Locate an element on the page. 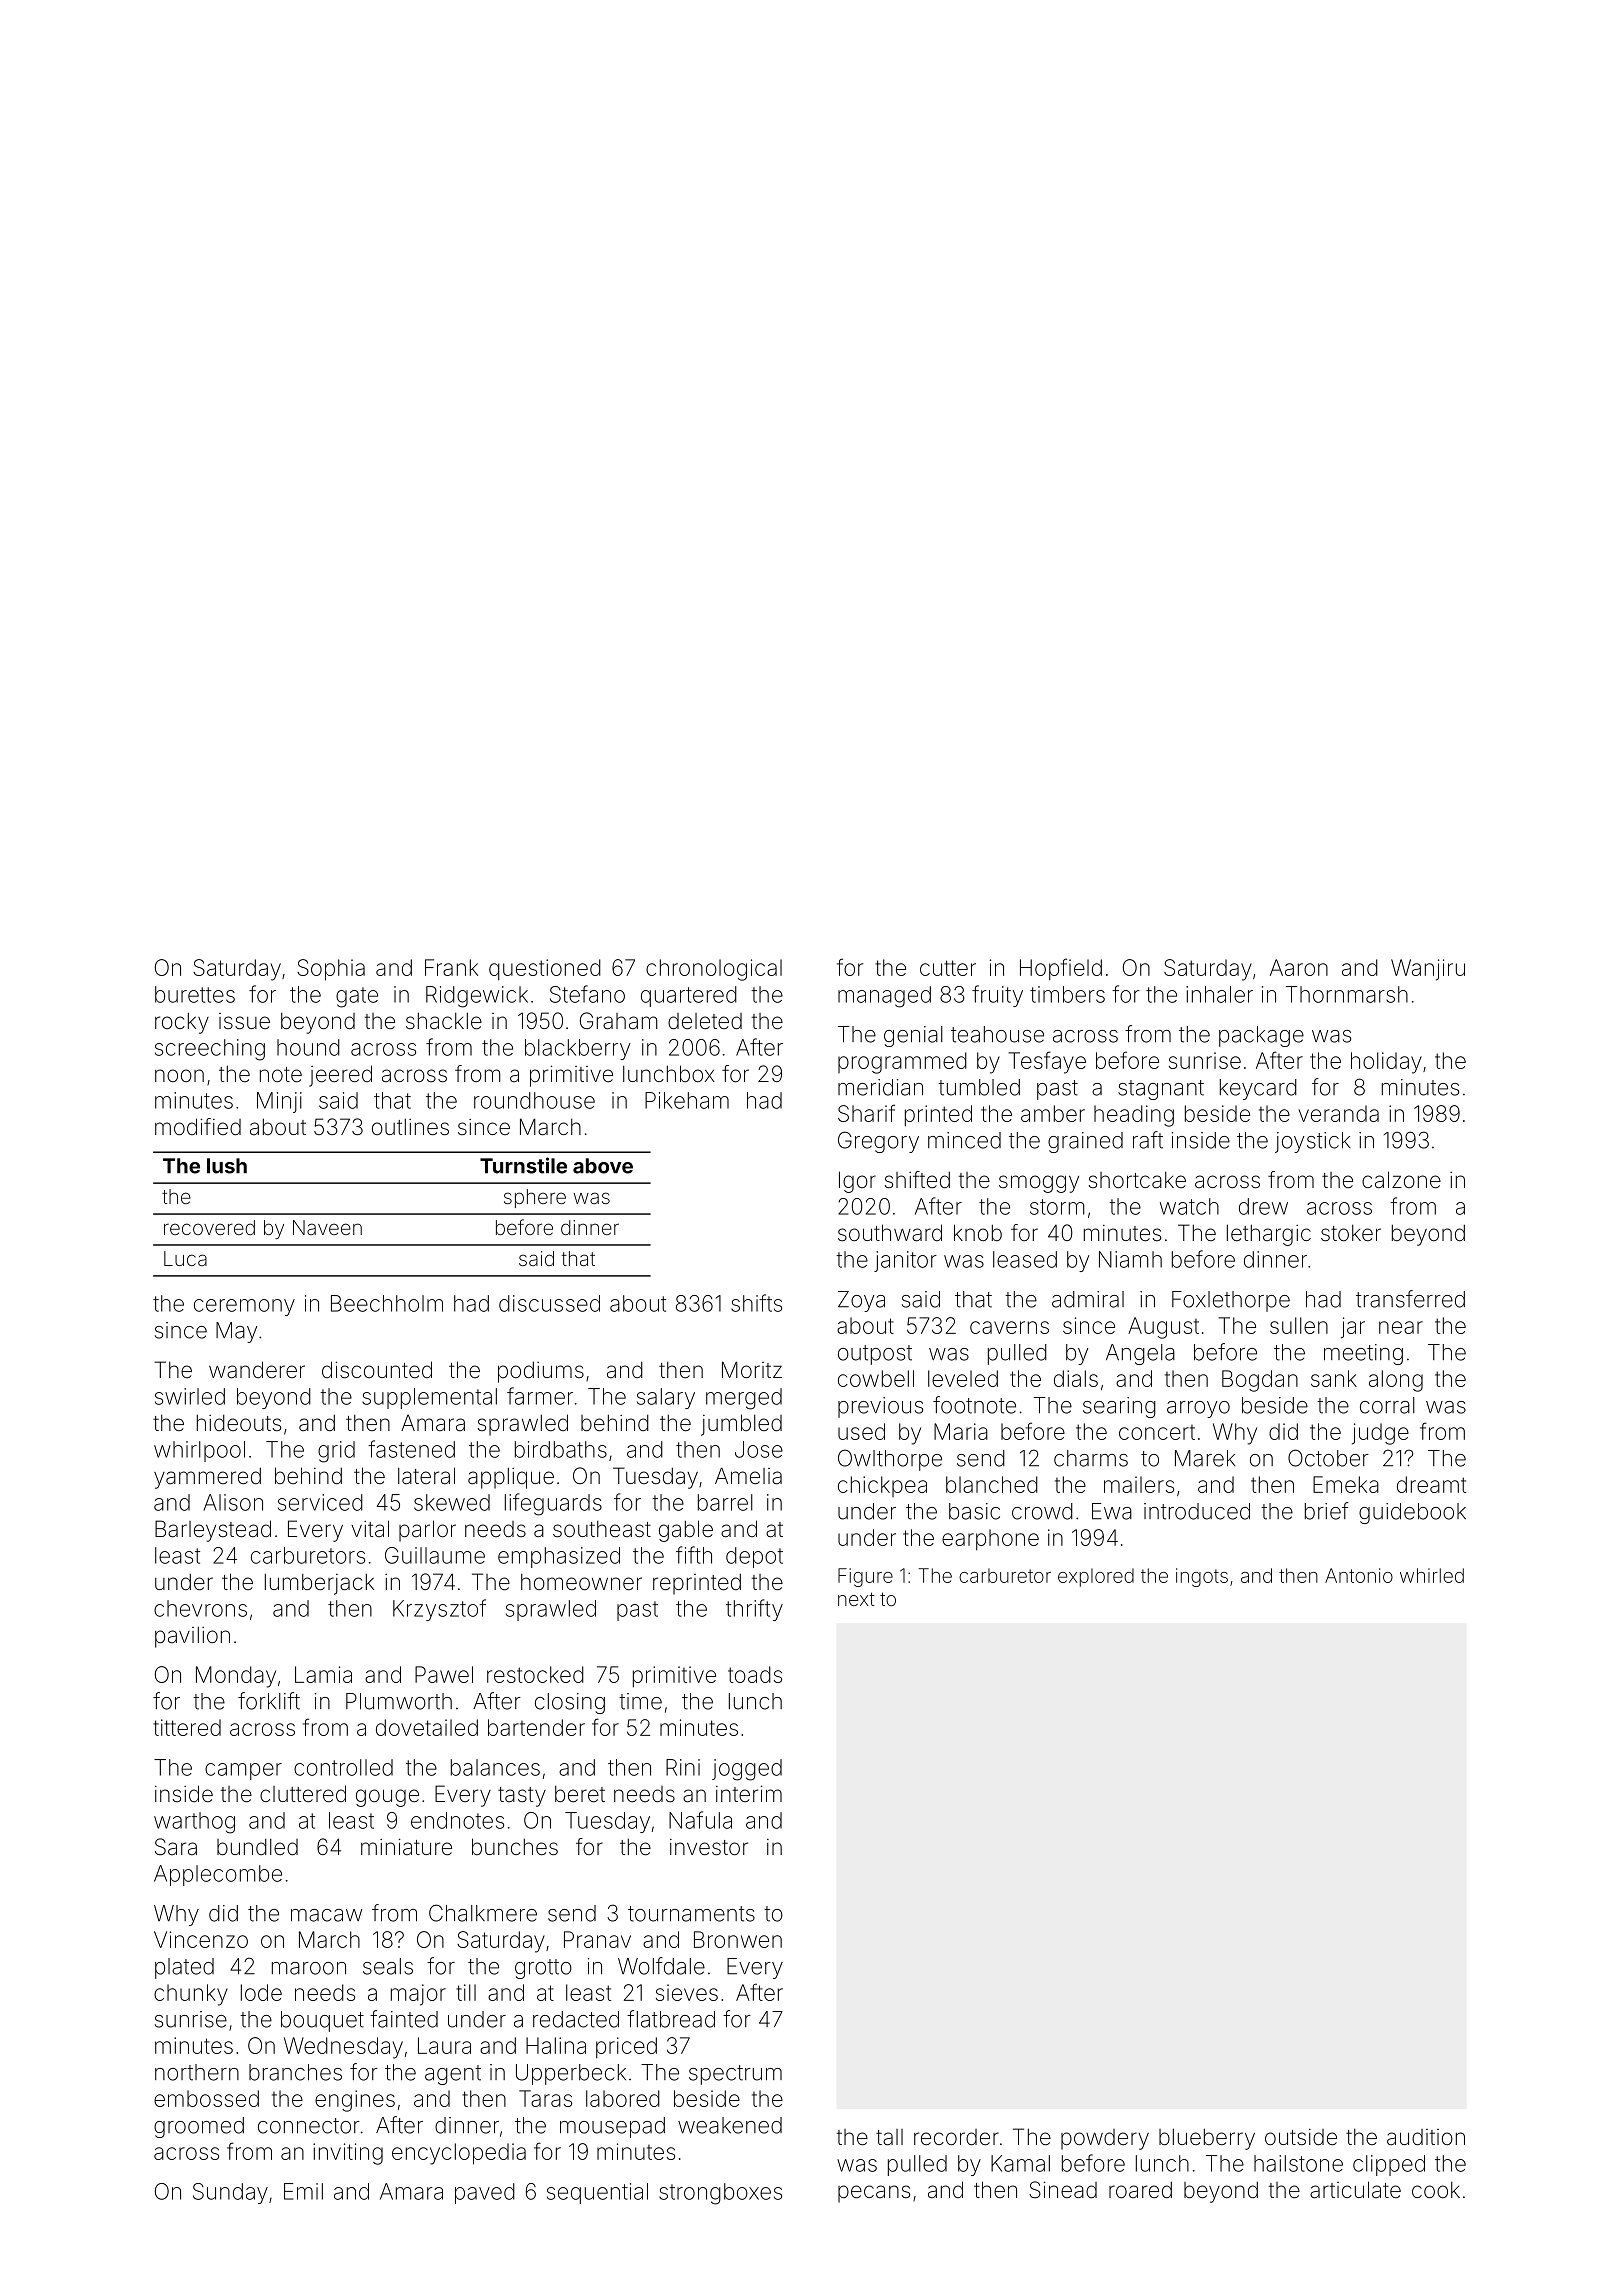 Image resolution: width=1620 pixels, height=2292 pixels. raft is located at coordinates (1148, 1140).
